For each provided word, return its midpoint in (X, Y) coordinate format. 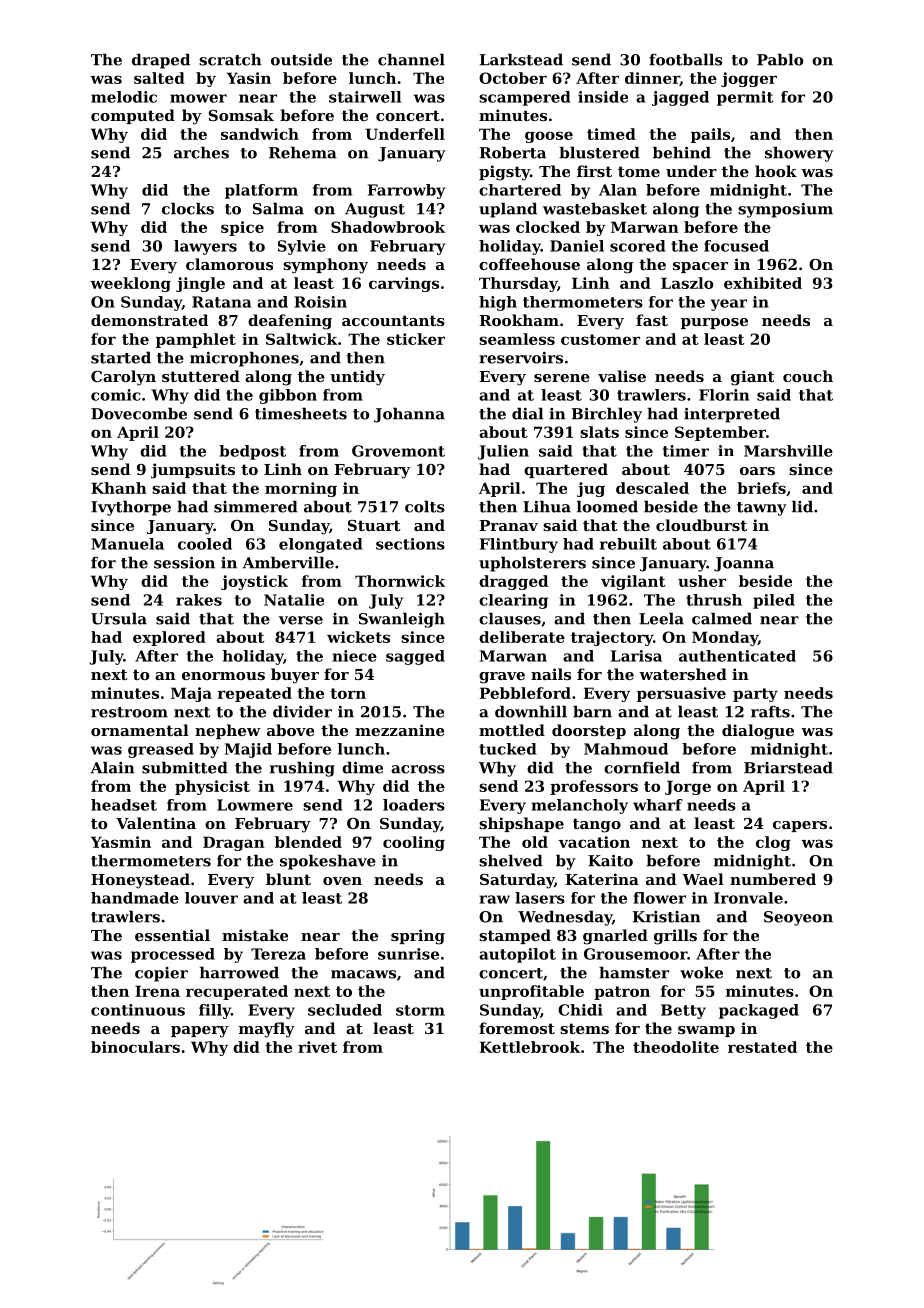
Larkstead (521, 59)
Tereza (278, 954)
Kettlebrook (530, 1047)
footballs (685, 59)
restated (762, 1047)
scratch (230, 59)
